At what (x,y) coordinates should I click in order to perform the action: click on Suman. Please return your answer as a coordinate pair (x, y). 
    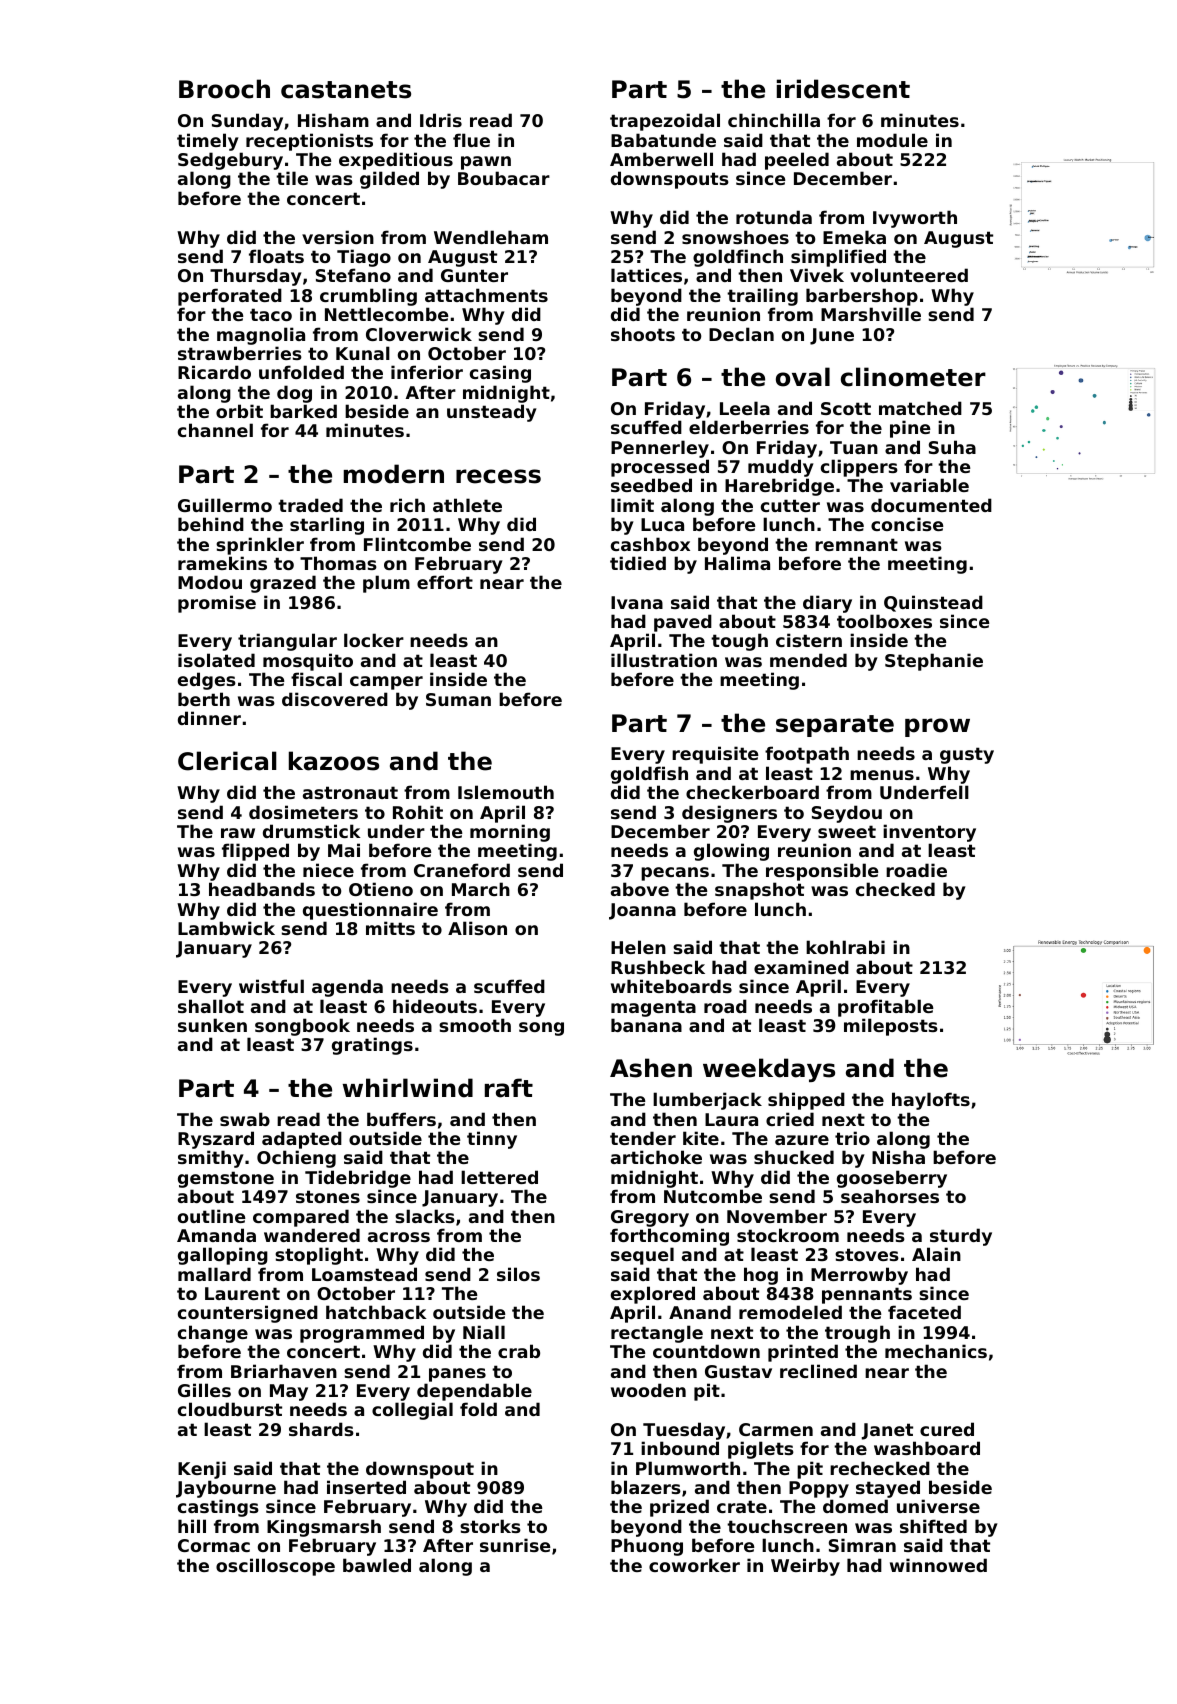
    Looking at the image, I should click on (458, 699).
